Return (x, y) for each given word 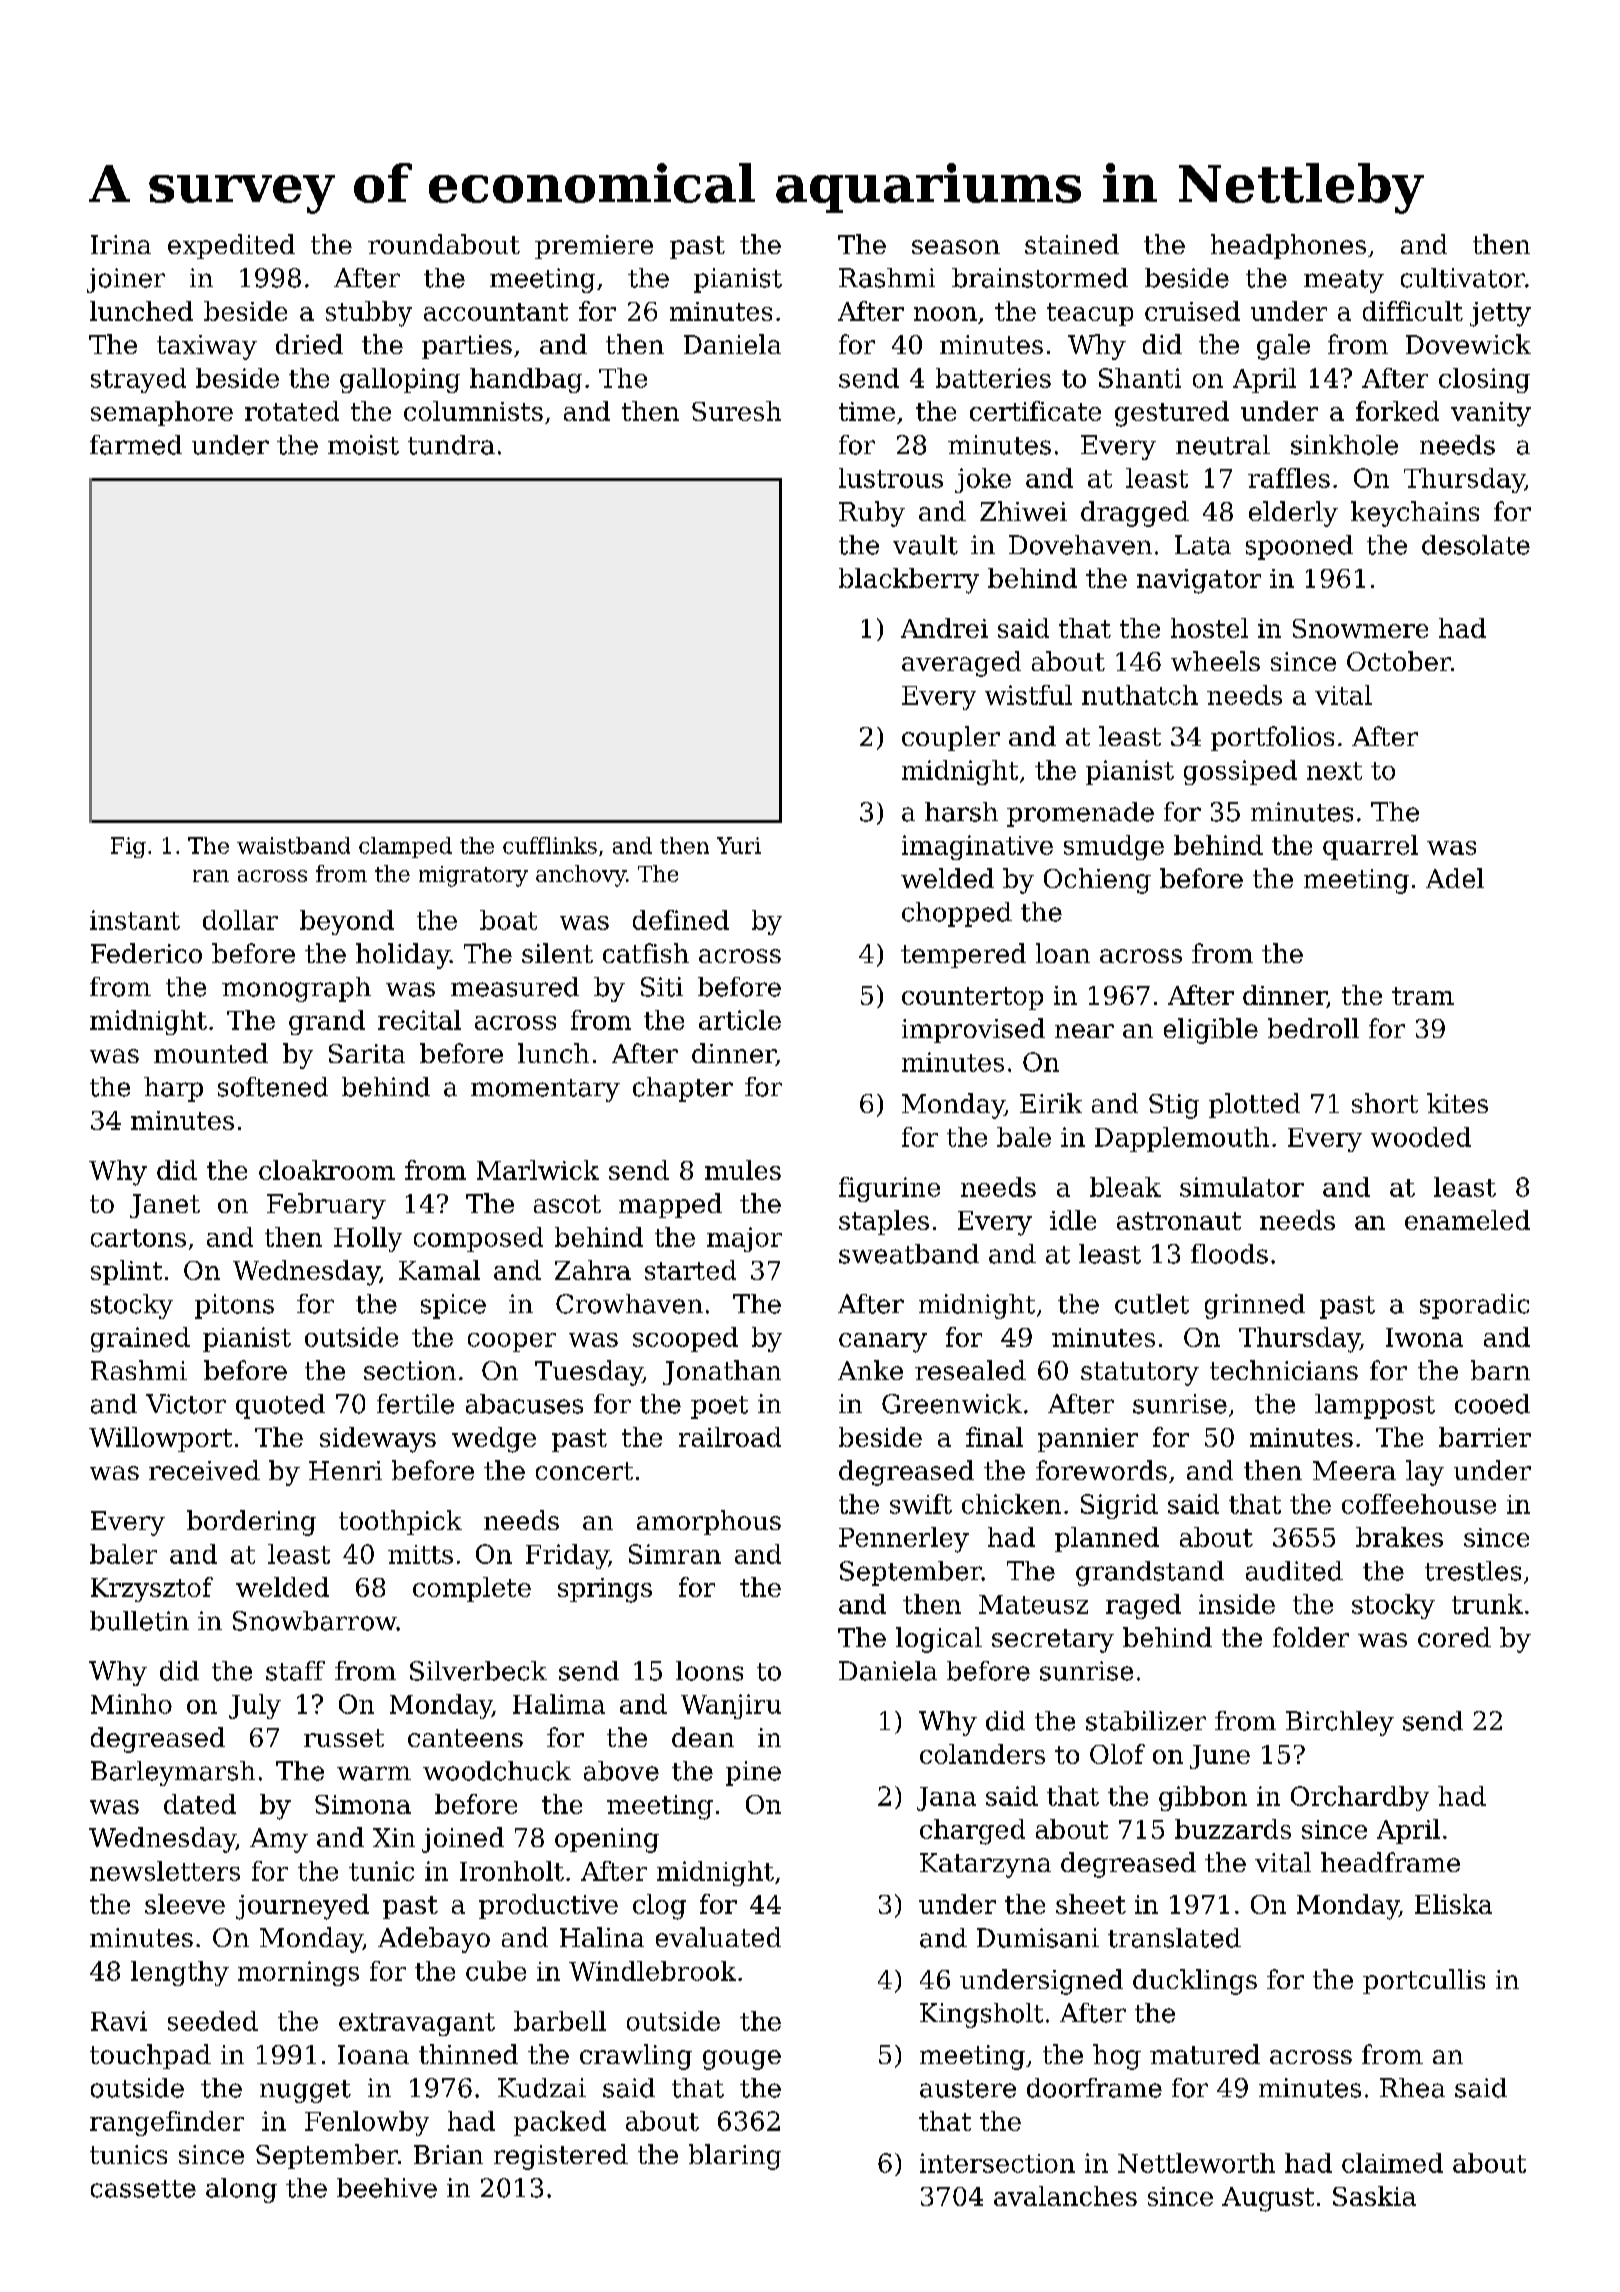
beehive (387, 2188)
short (1385, 1103)
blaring (735, 2157)
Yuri (739, 845)
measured (515, 987)
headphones (1288, 246)
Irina (121, 244)
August (1268, 2199)
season (956, 247)
